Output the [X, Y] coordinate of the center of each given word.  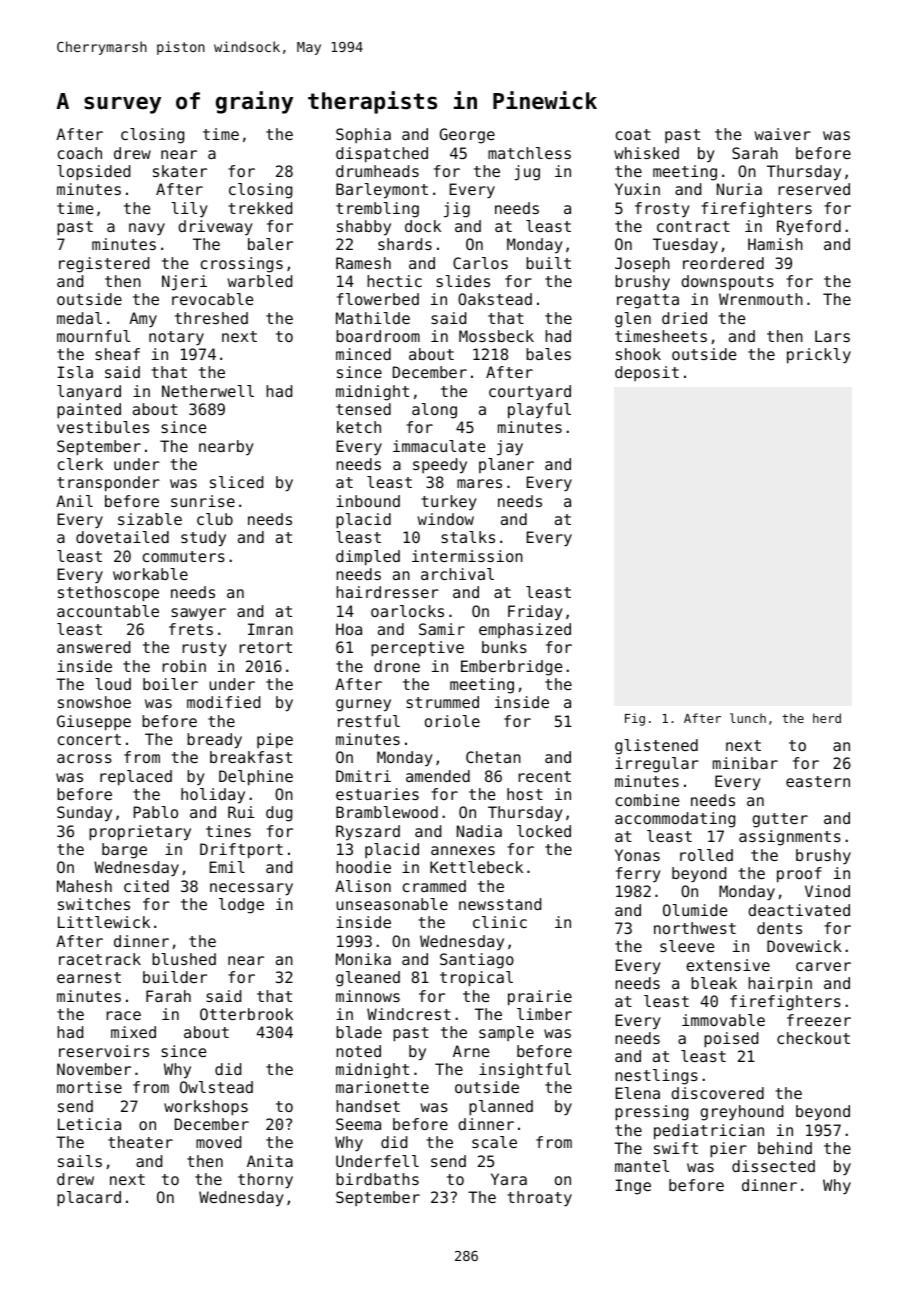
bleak [714, 983]
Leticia [89, 1124]
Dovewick [804, 946]
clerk [80, 464]
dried [684, 318]
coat [633, 134]
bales [548, 354]
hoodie [363, 867]
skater [180, 171]
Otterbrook [246, 1014]
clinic [500, 922]
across [84, 758]
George [467, 136]
